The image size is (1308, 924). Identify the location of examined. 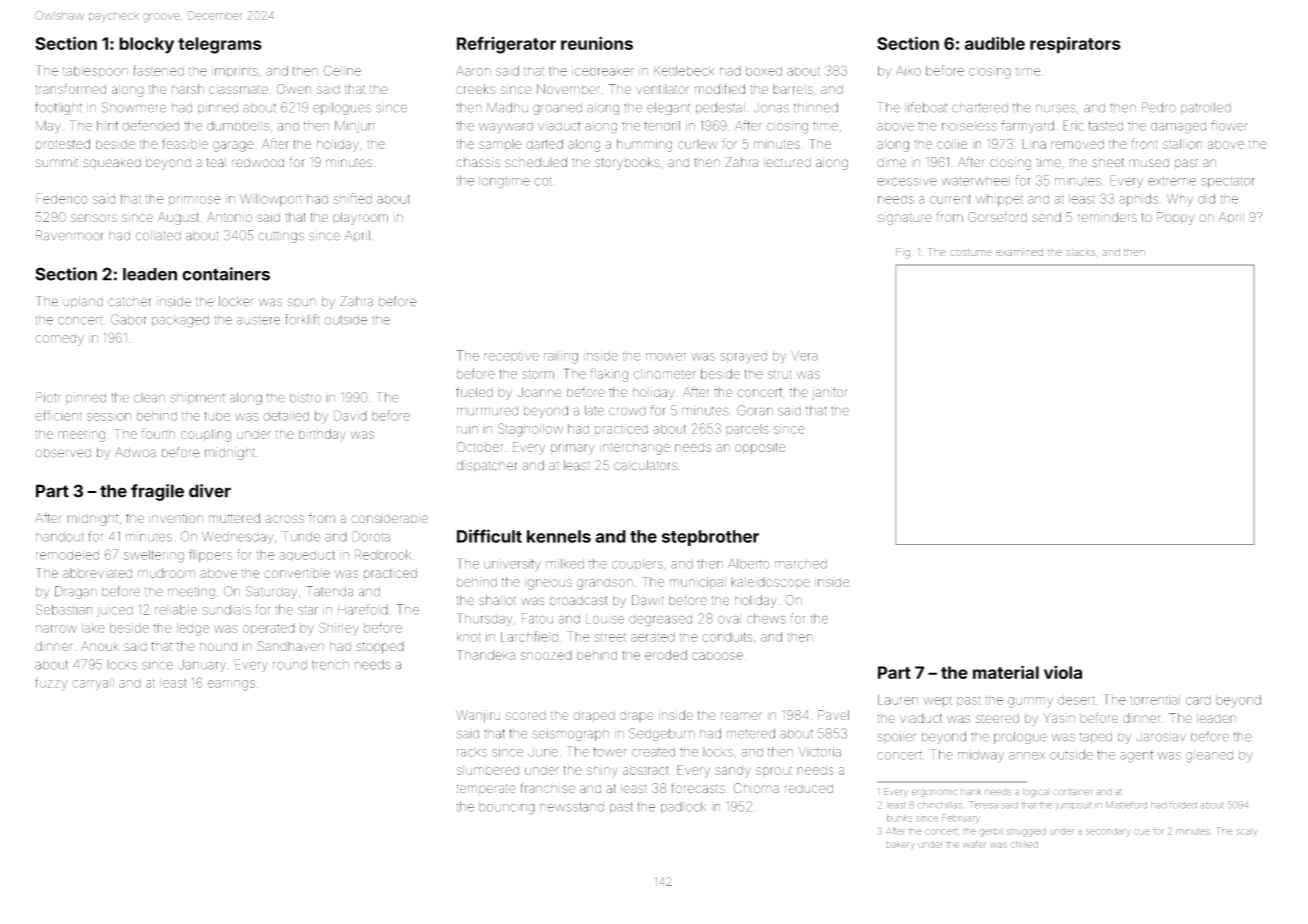
(1019, 252).
